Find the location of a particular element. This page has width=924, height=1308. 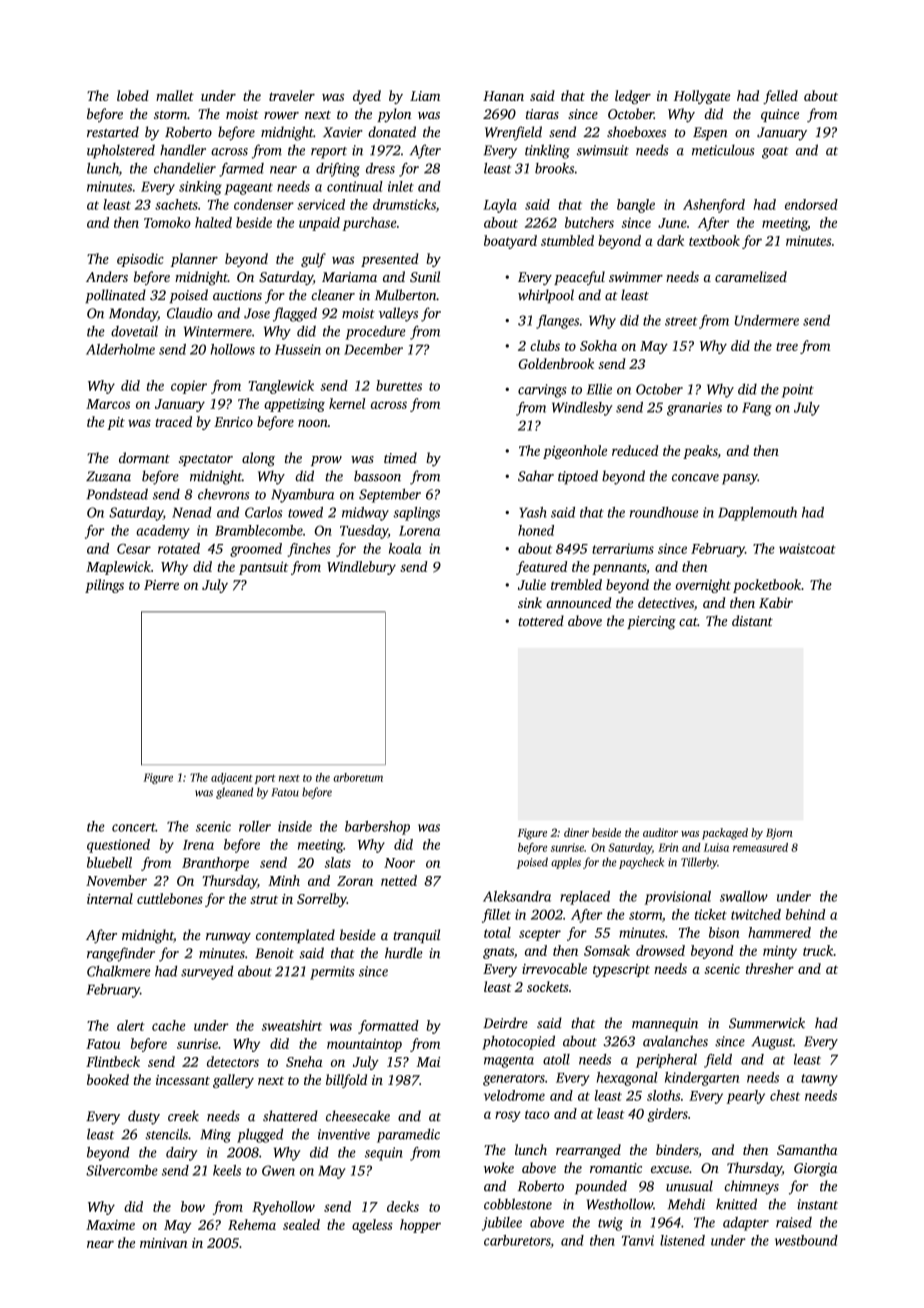

Zoran is located at coordinates (355, 881).
